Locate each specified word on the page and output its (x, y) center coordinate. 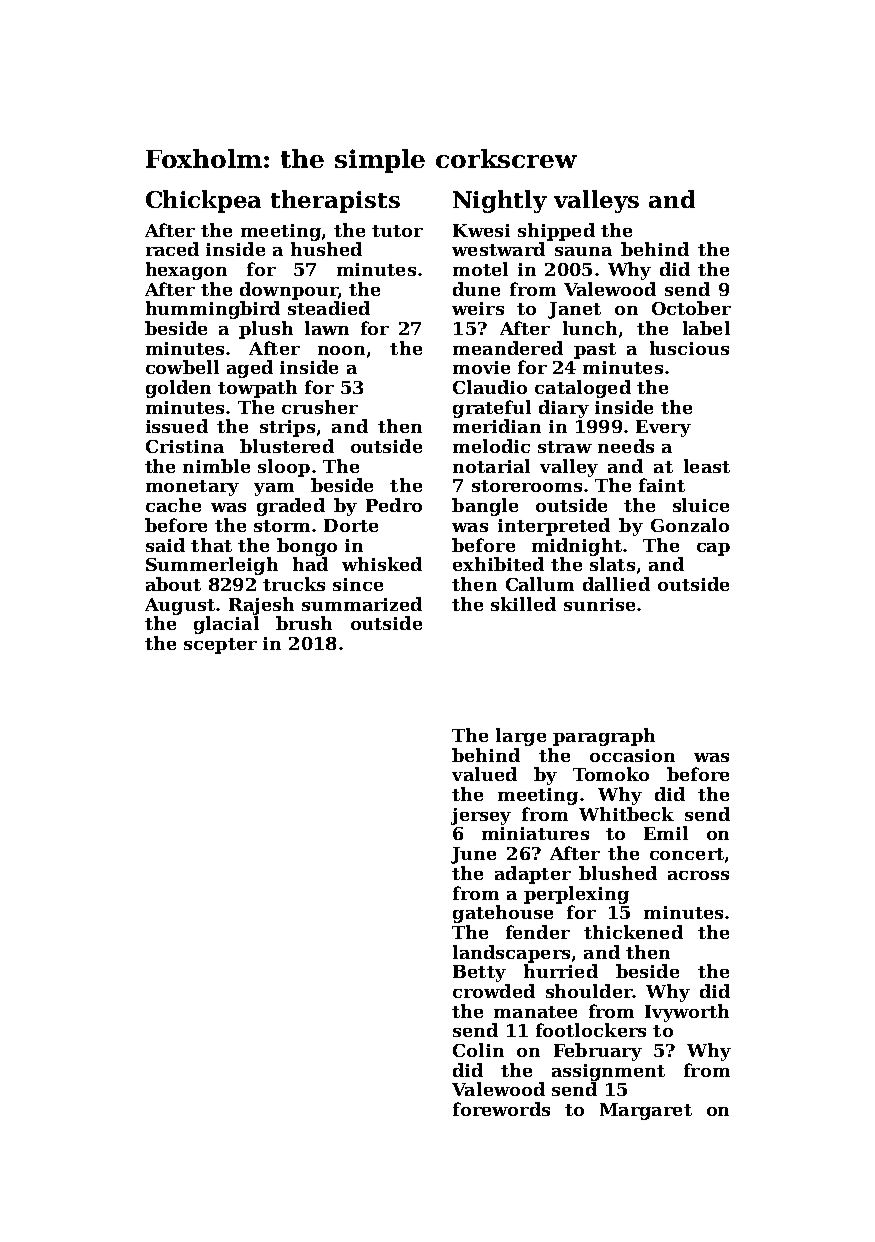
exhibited (498, 564)
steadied (329, 308)
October (691, 308)
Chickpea (203, 201)
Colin (478, 1050)
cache (173, 505)
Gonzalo (690, 525)
